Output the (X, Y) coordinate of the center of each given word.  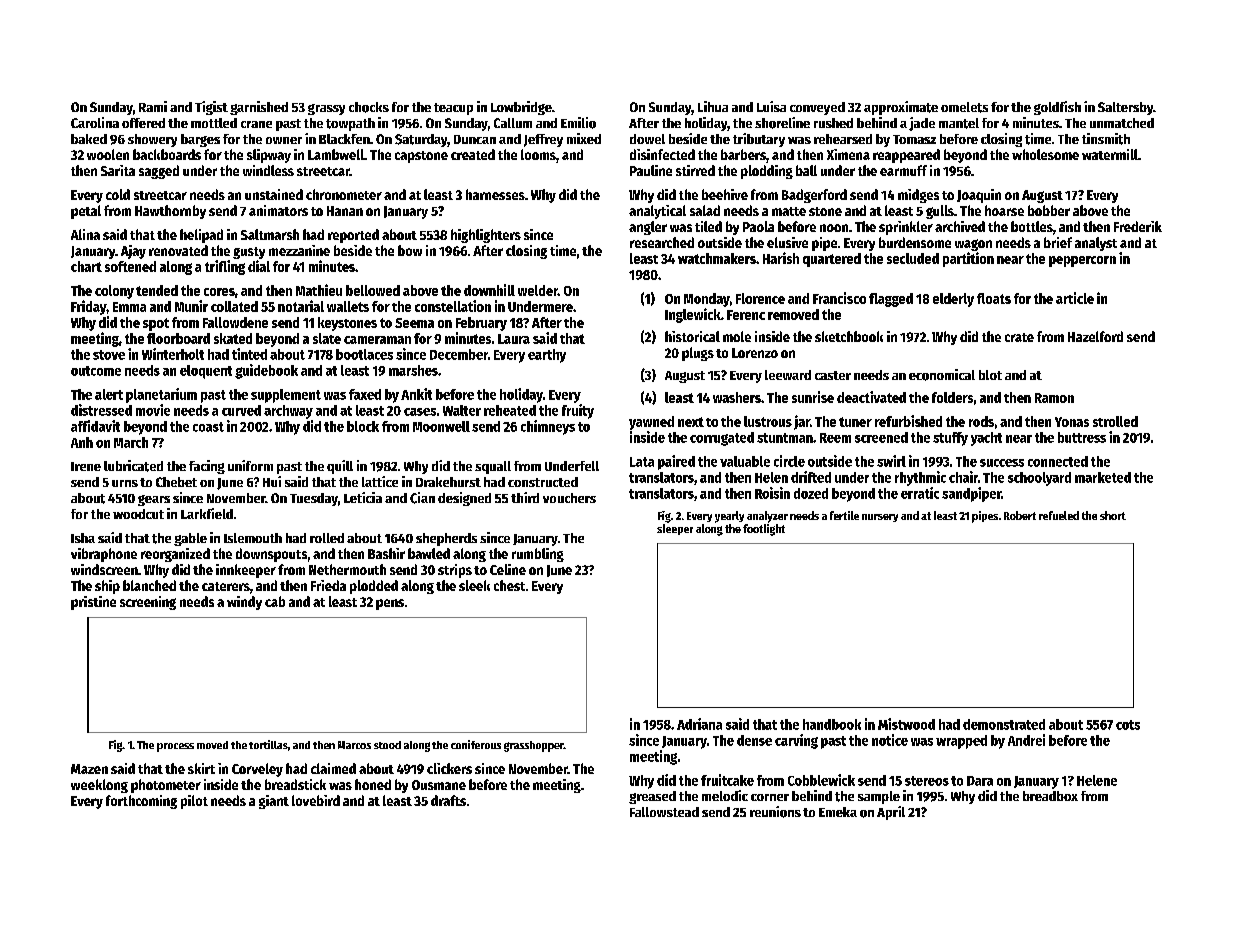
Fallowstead (664, 812)
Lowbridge (521, 108)
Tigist (211, 108)
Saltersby (1125, 108)
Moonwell (441, 426)
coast (208, 427)
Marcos (354, 745)
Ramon (1054, 398)
